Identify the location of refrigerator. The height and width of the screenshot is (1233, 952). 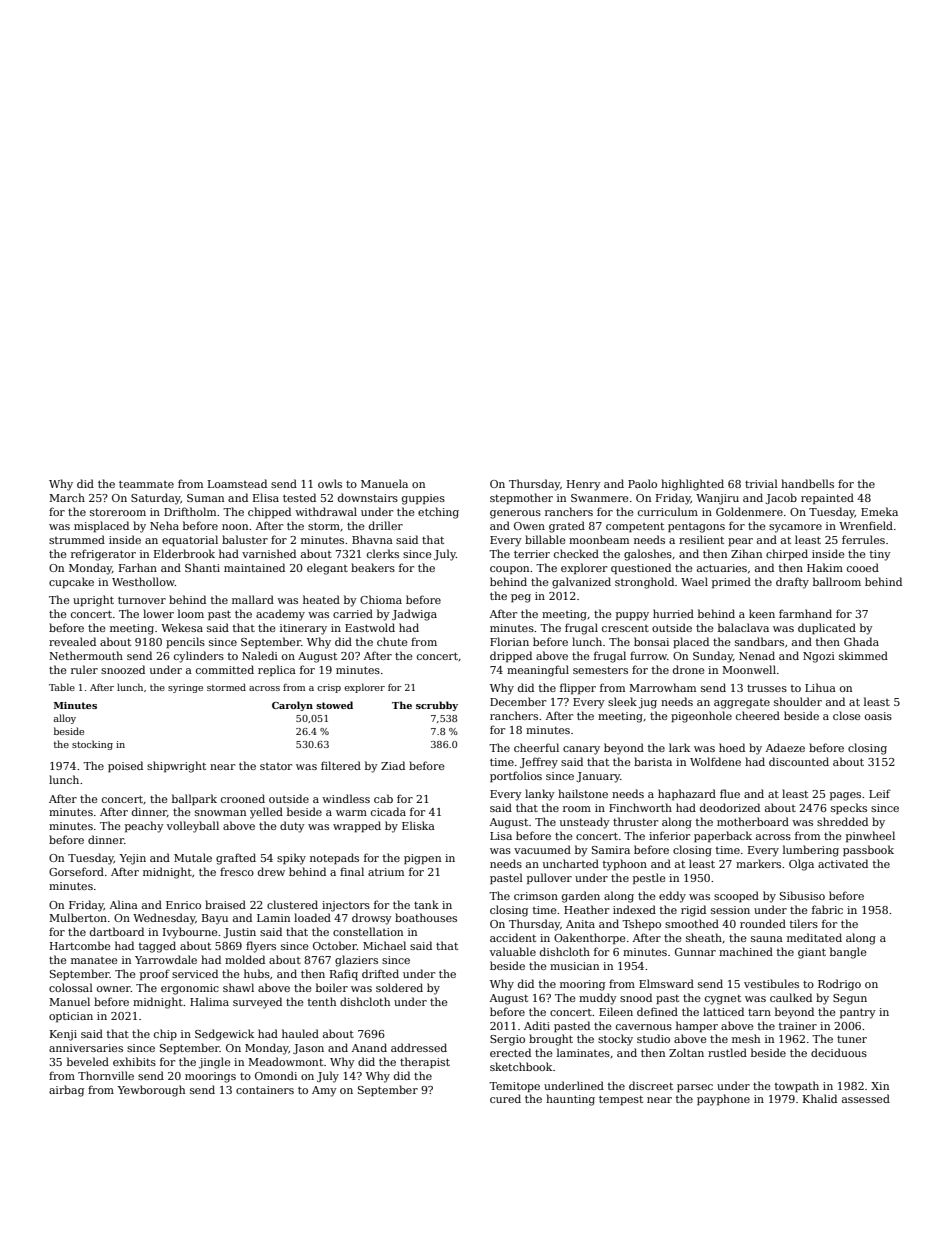
(103, 555).
